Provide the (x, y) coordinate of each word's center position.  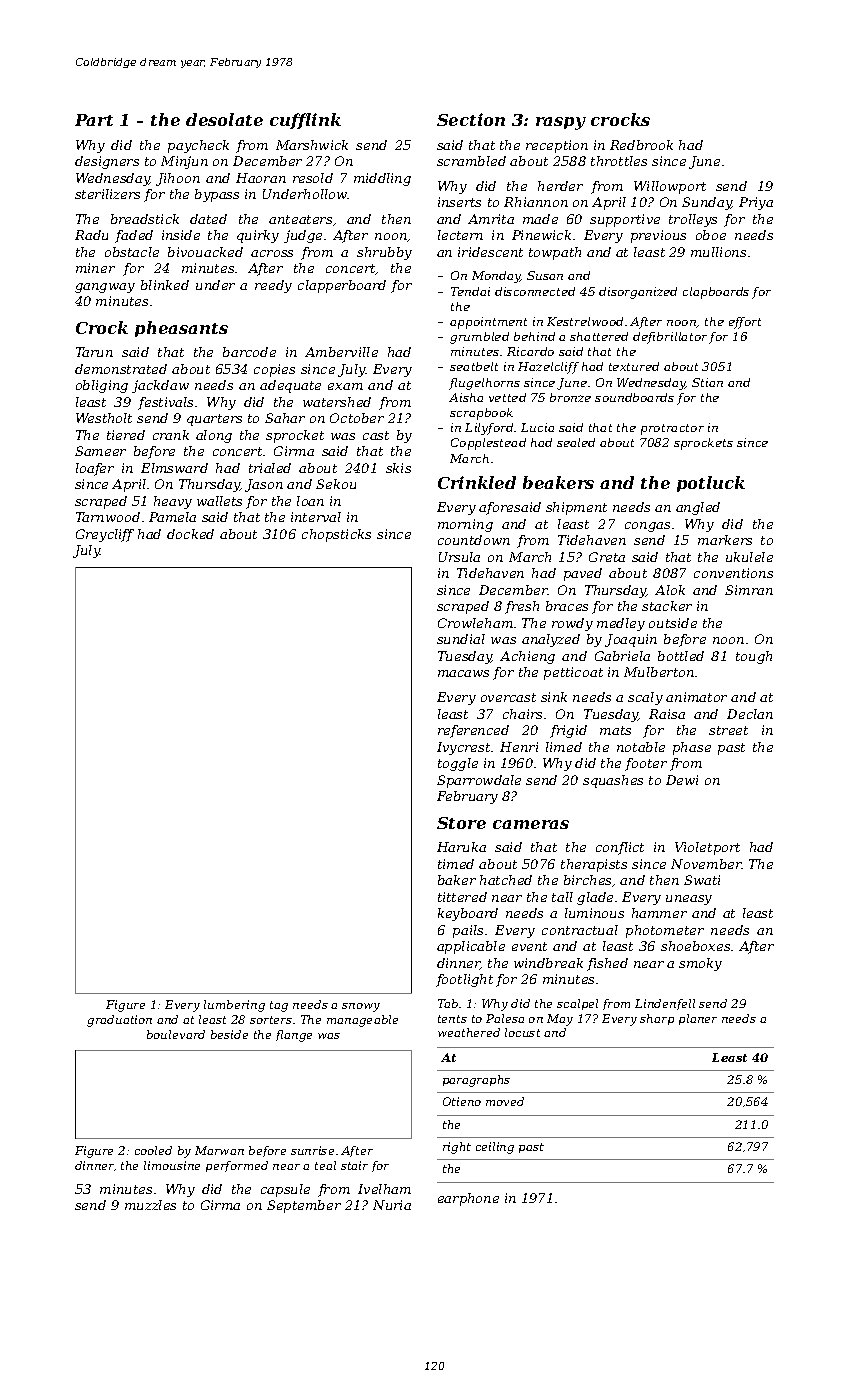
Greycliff (105, 535)
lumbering (234, 1006)
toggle (458, 764)
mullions (718, 252)
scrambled (471, 161)
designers (107, 162)
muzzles (150, 1205)
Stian (707, 382)
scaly (645, 698)
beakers (558, 482)
